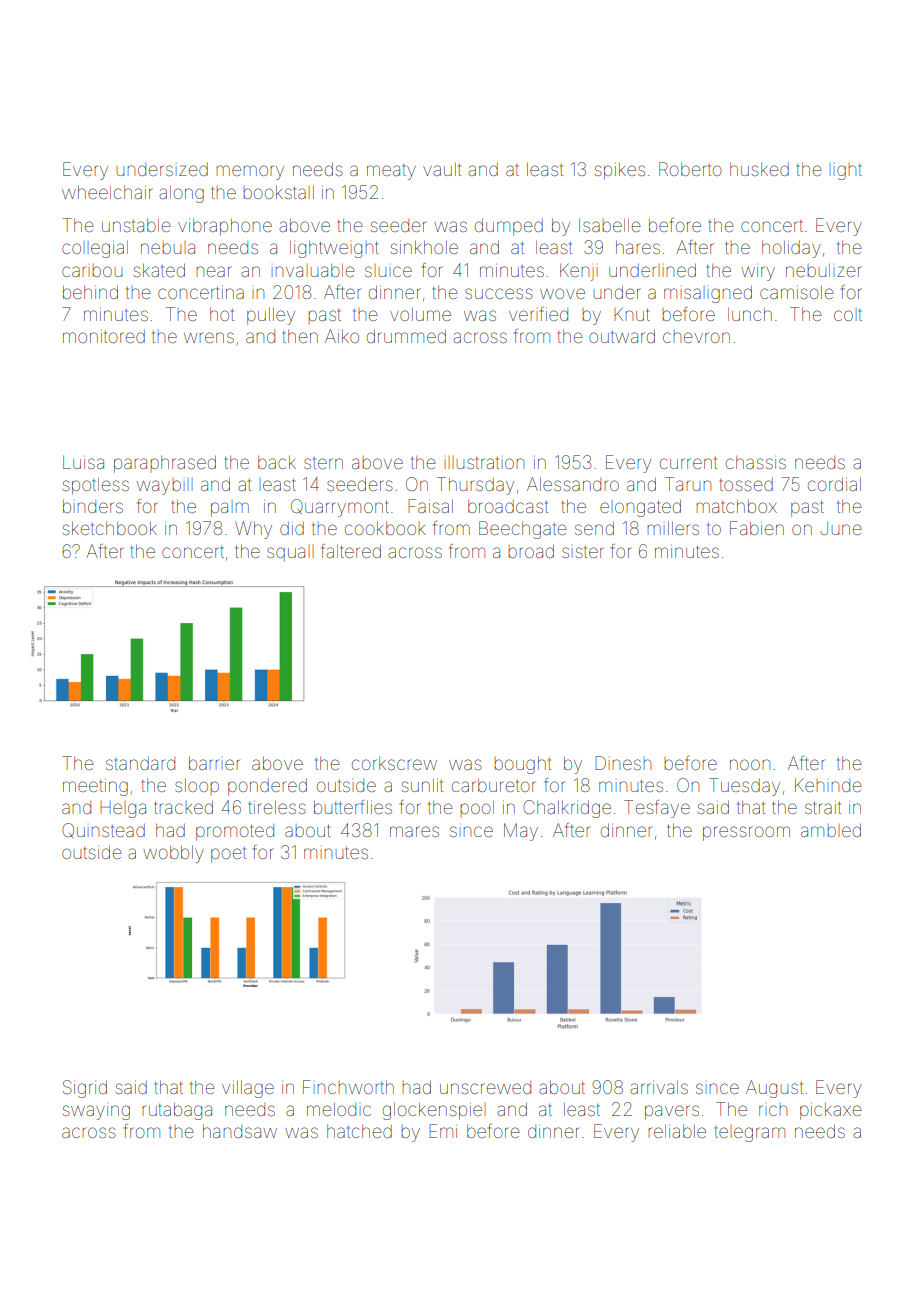 The height and width of the page is (1311, 924). Describe the element at coordinates (250, 172) in the page. I see `memory` at that location.
